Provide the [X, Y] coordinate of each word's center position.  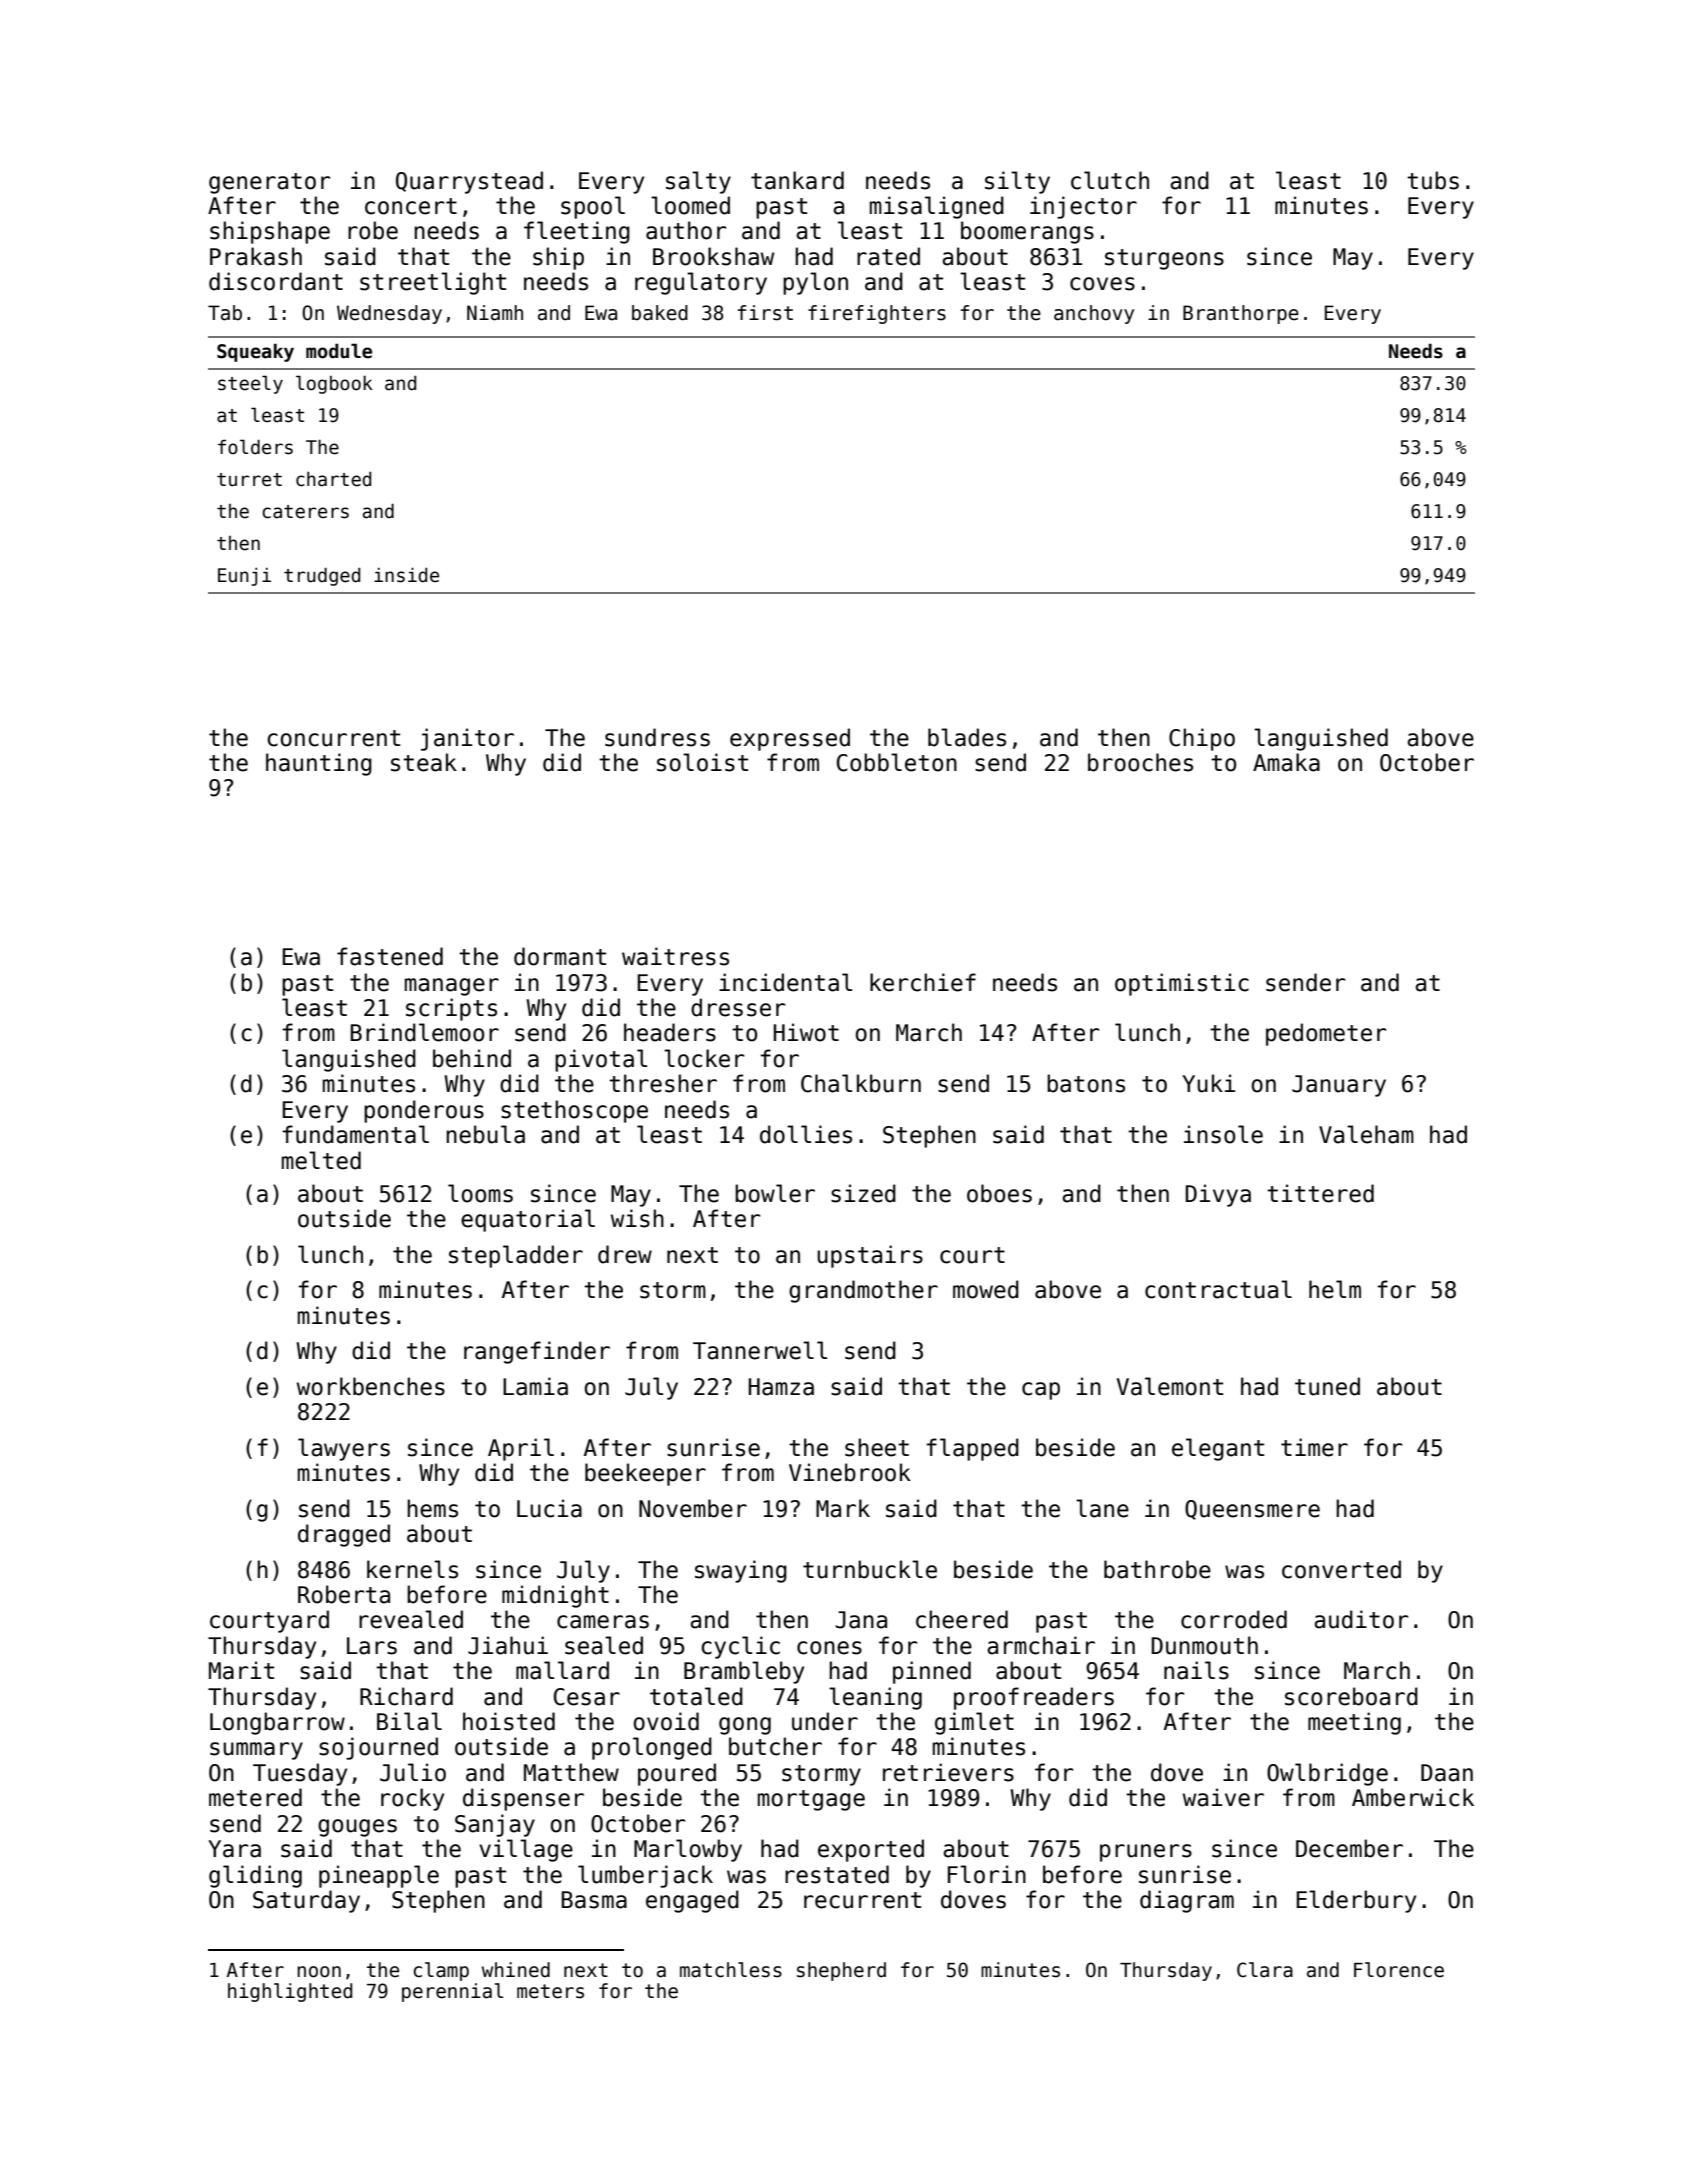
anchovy [1094, 314]
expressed [790, 739]
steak [424, 762]
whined [516, 1970]
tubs [1433, 180]
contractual [1218, 1289]
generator [269, 183]
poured [677, 1774]
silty [1017, 182]
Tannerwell [760, 1350]
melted [321, 1160]
